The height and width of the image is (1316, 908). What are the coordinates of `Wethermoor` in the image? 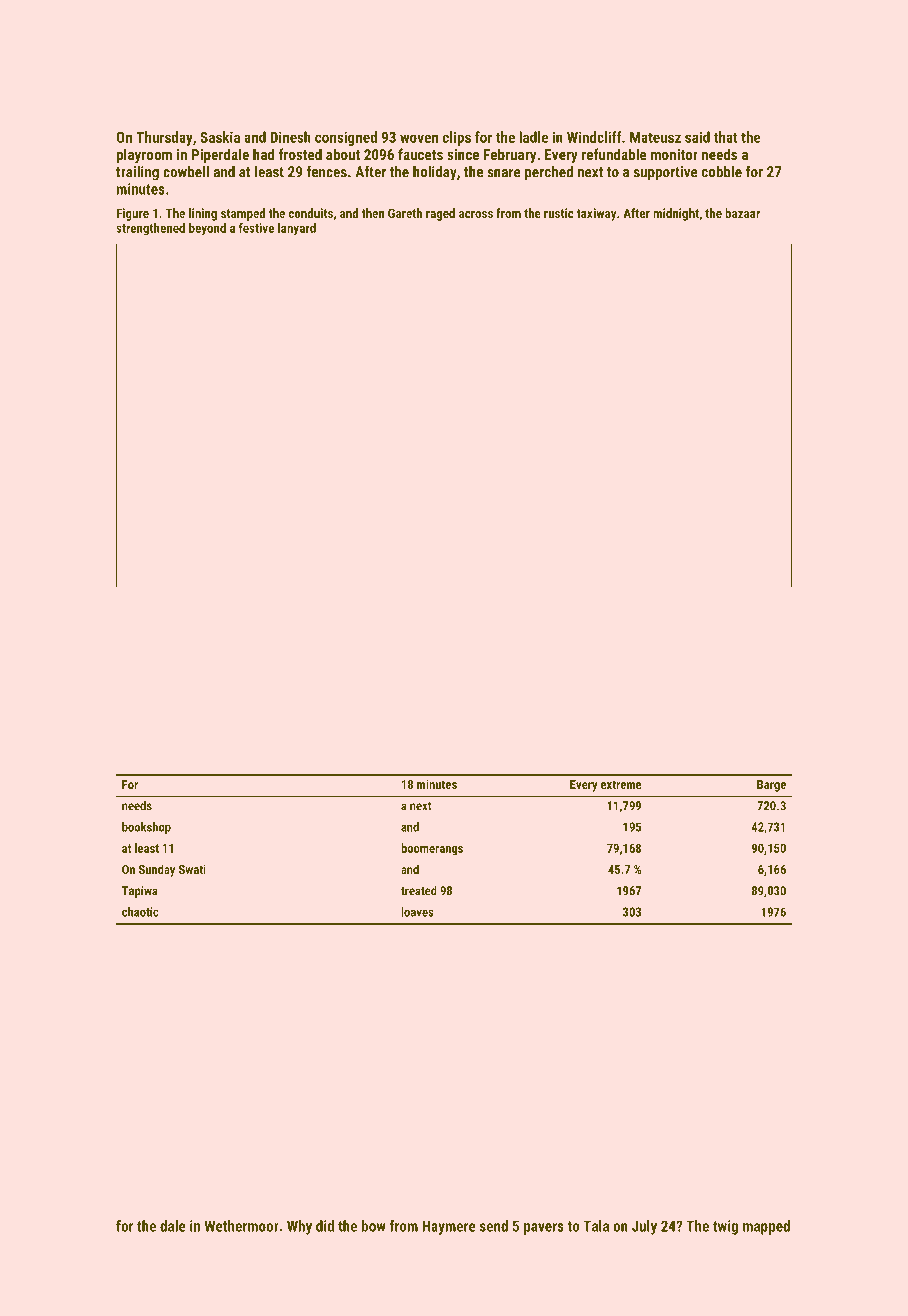 It's located at (241, 1226).
